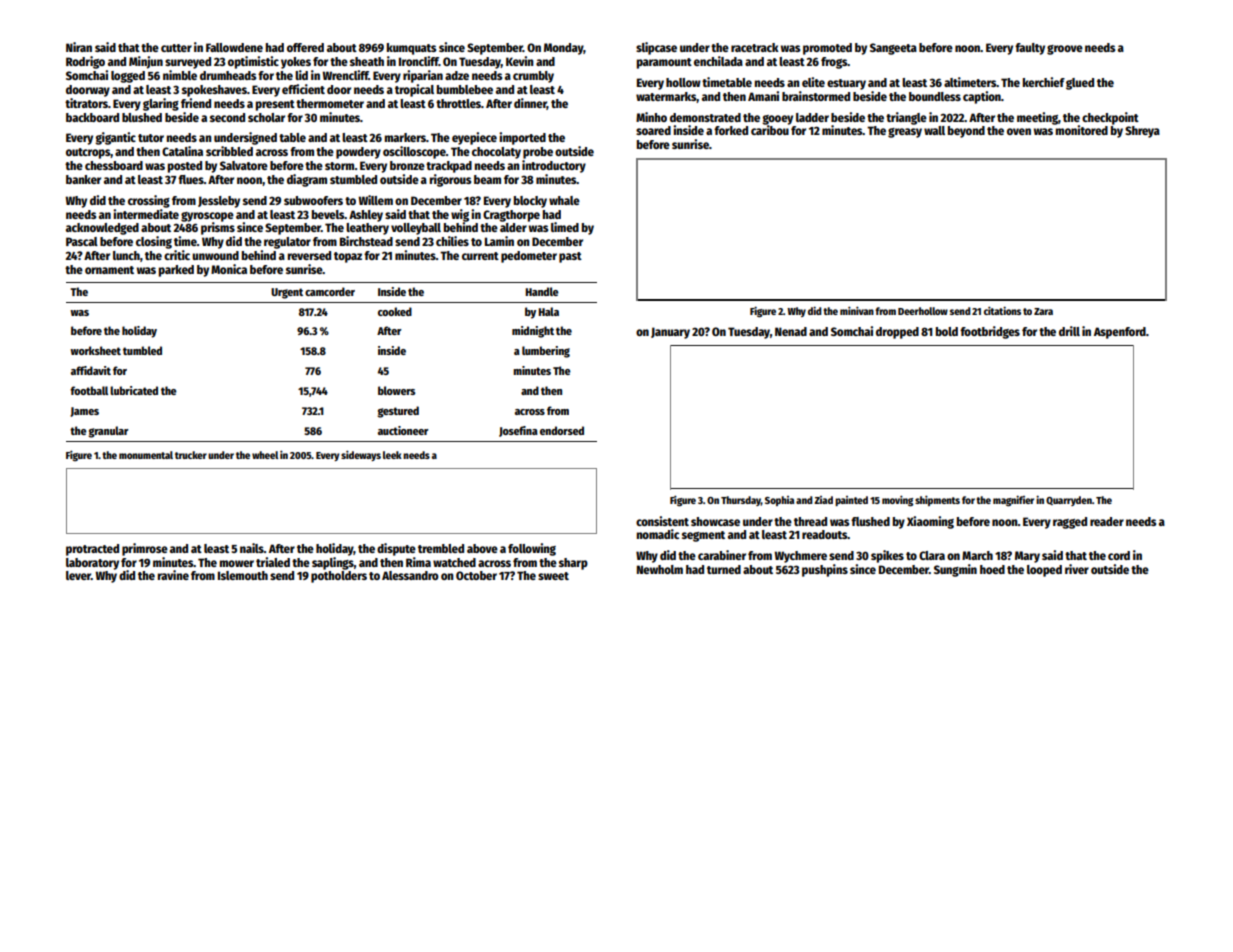  I want to click on forked, so click(731, 130).
